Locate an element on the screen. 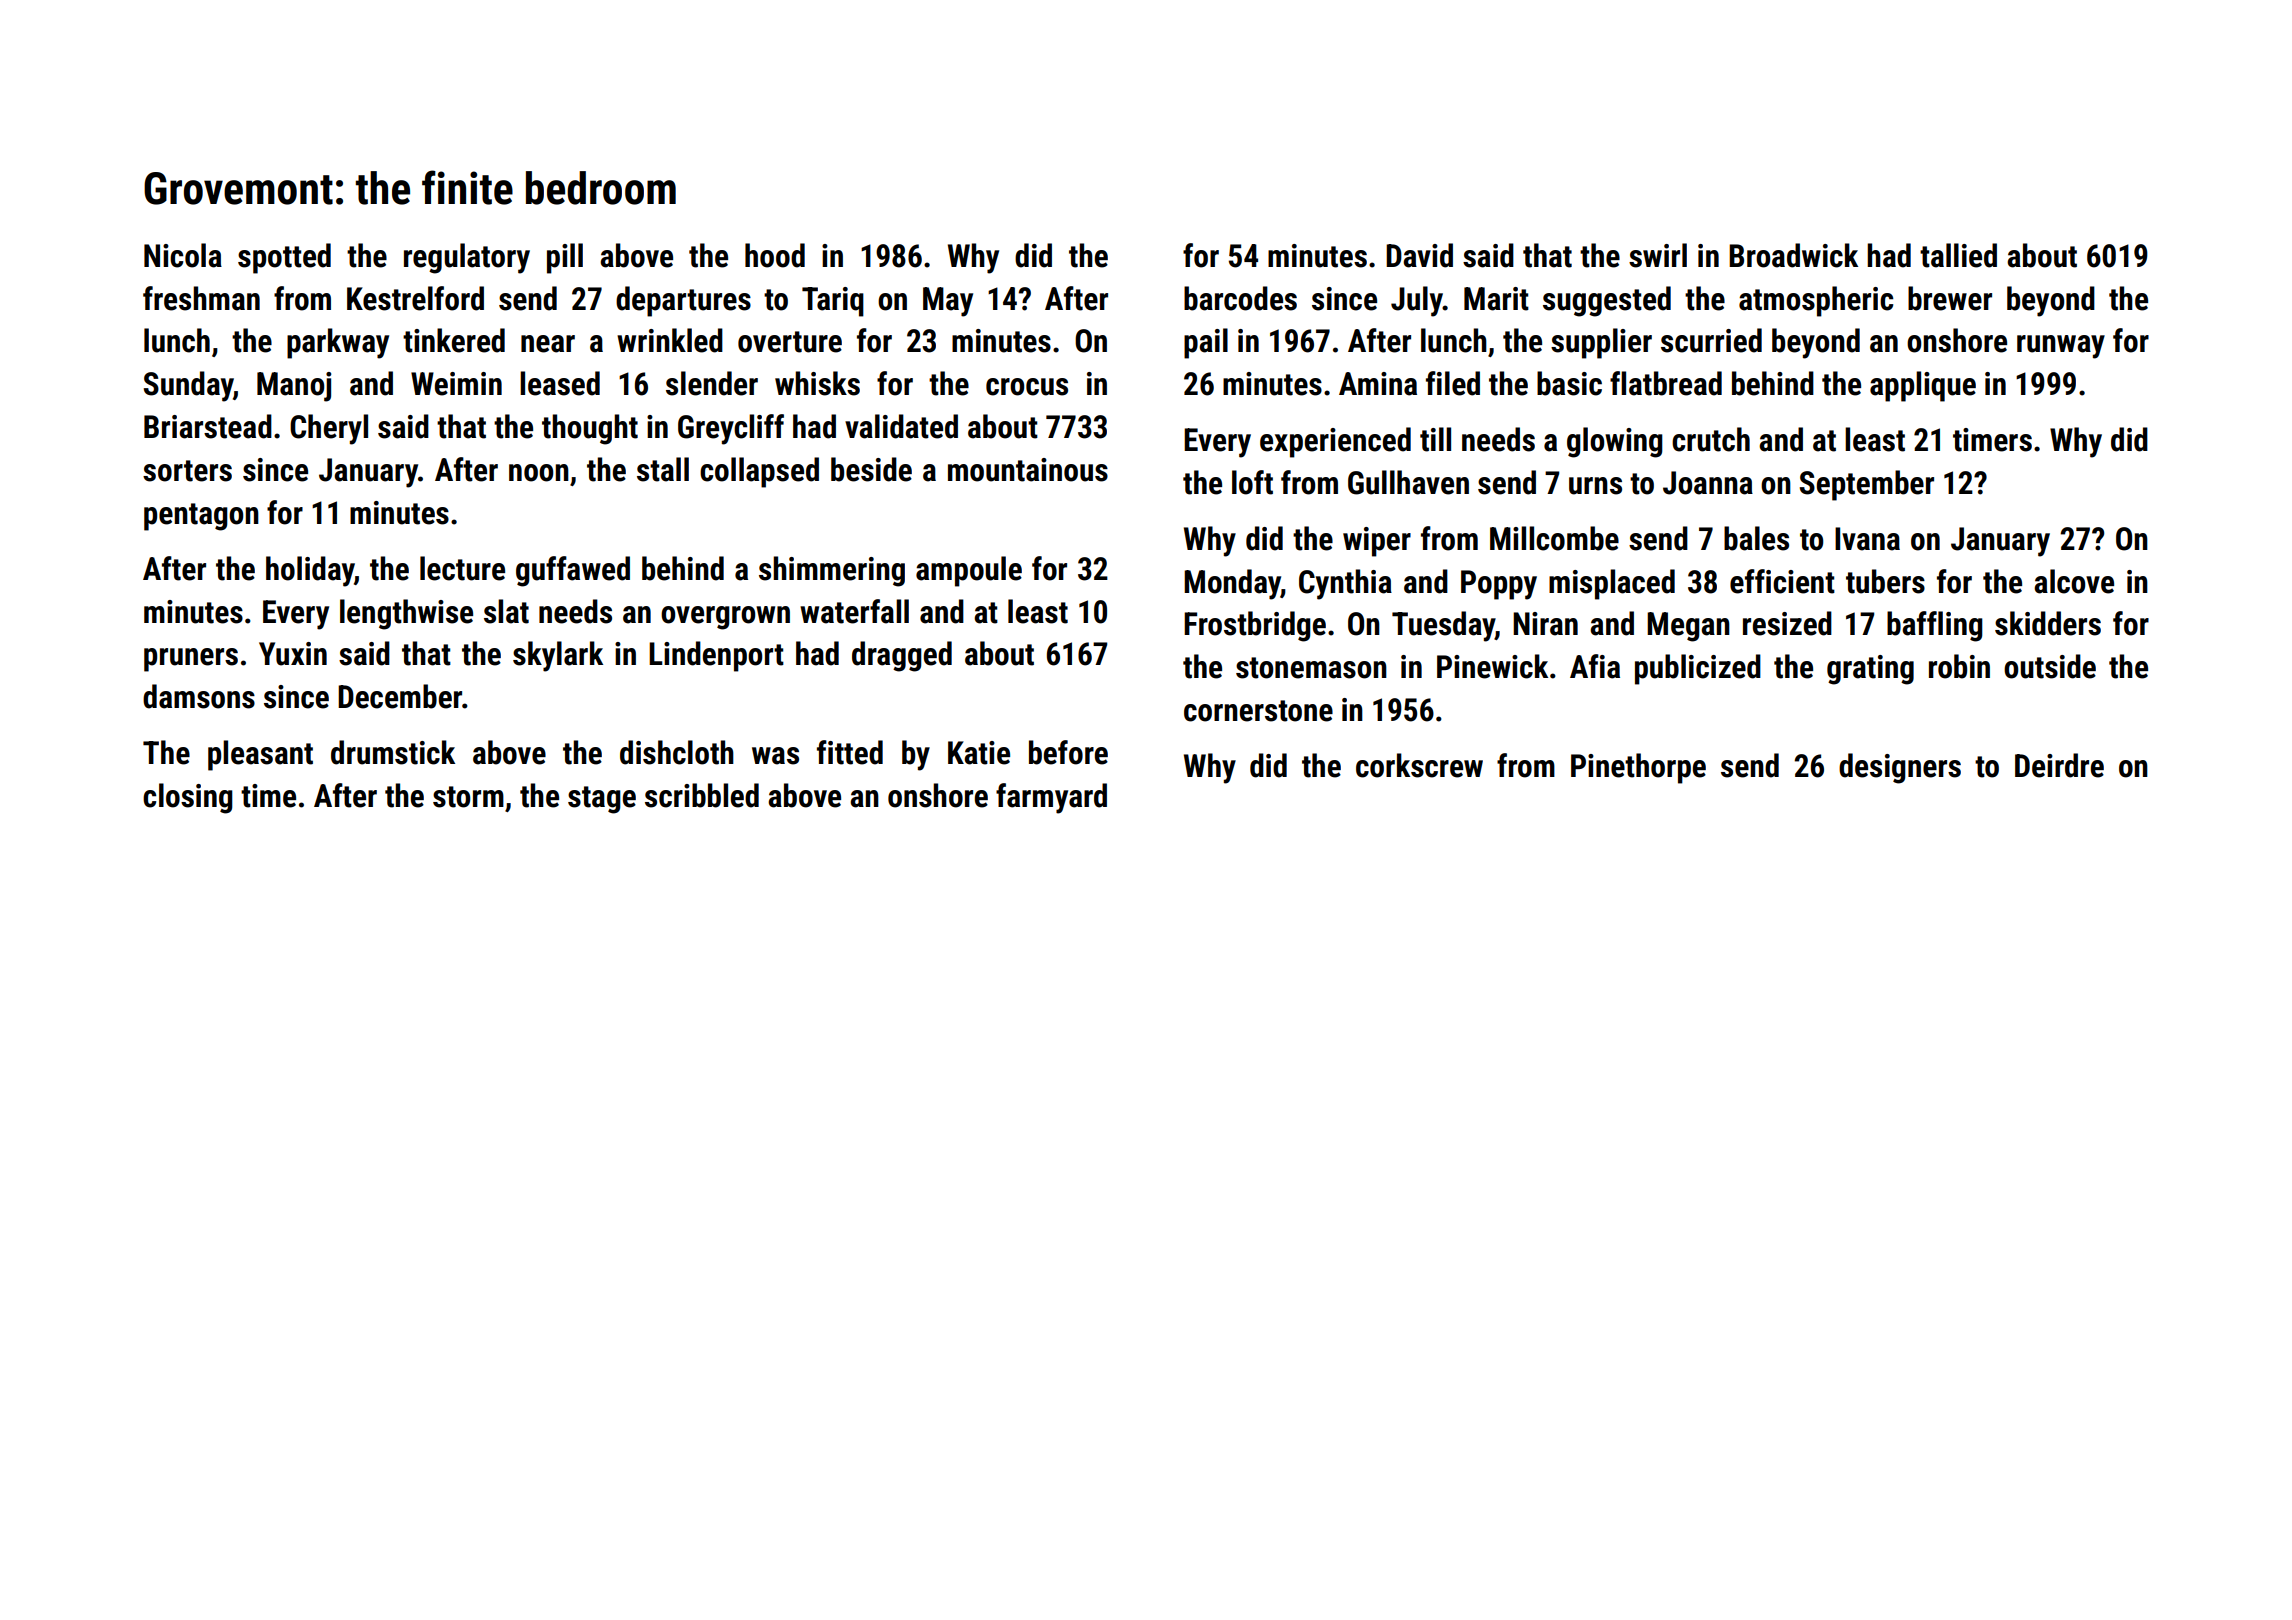  hood is located at coordinates (775, 255).
